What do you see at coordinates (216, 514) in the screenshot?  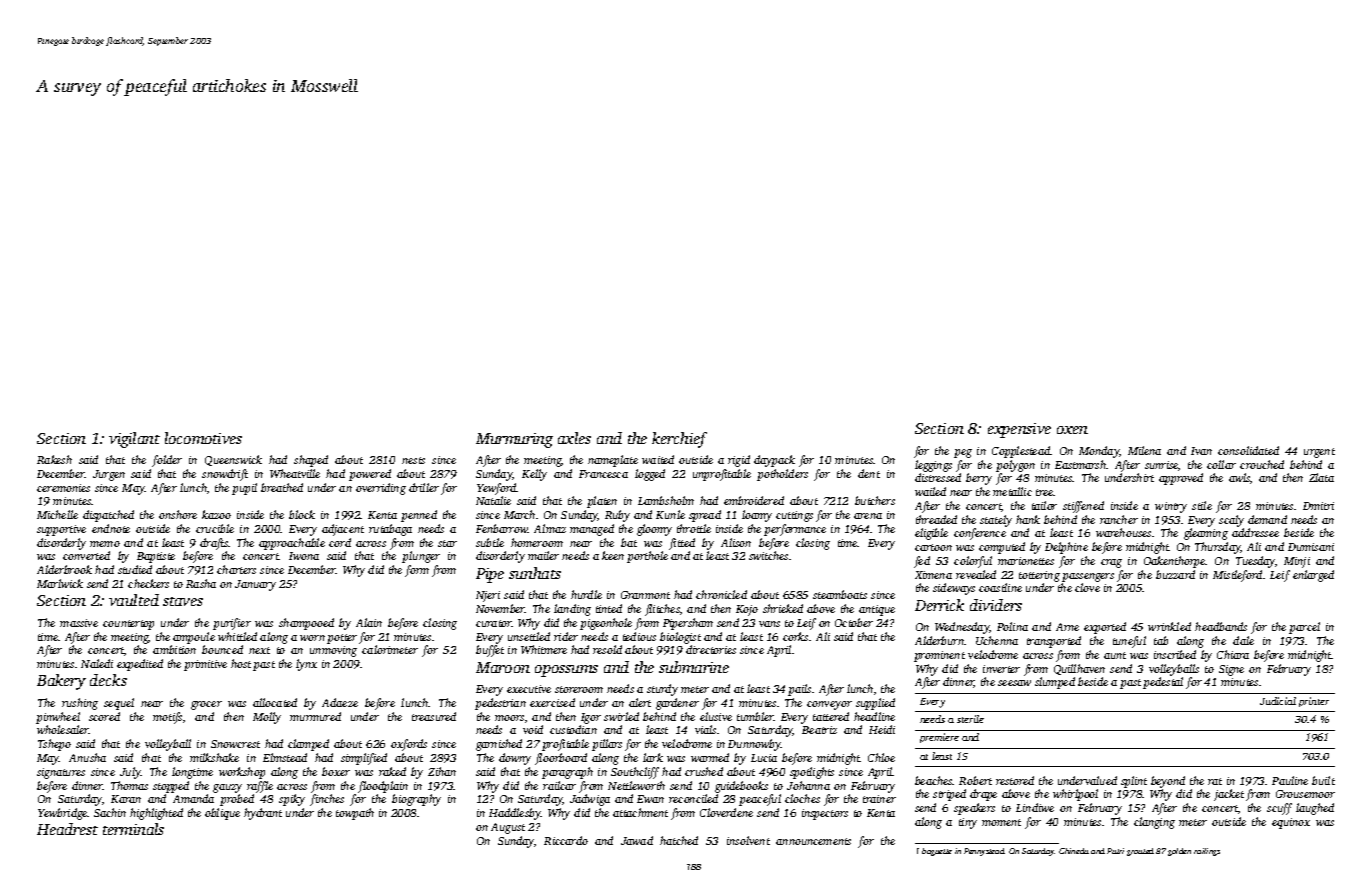 I see `kazoo` at bounding box center [216, 514].
